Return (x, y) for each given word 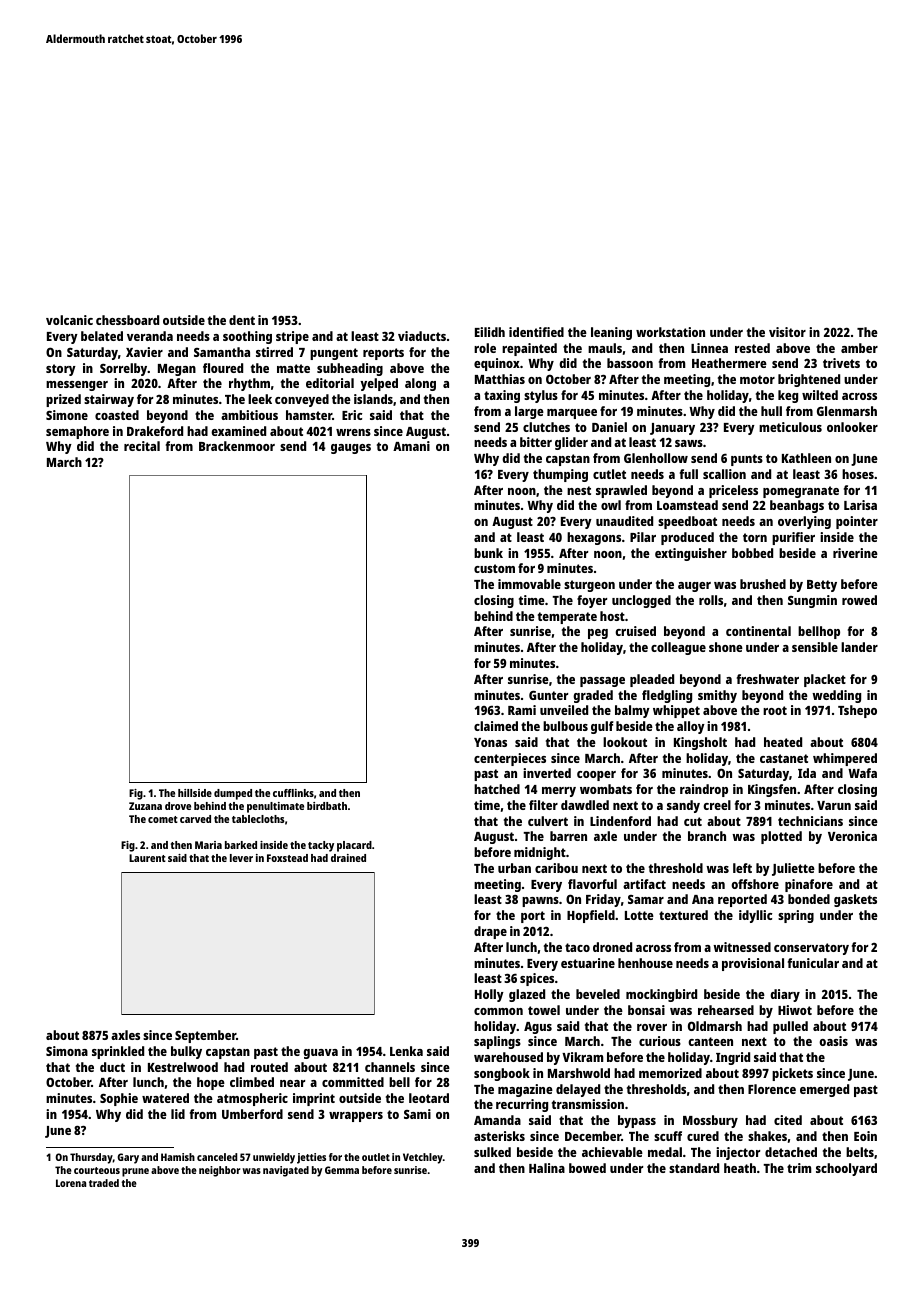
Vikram (582, 1057)
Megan (177, 370)
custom (494, 568)
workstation (670, 332)
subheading (350, 369)
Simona (67, 1051)
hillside (195, 793)
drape (490, 932)
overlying (804, 522)
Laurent (147, 858)
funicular (813, 963)
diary (785, 995)
